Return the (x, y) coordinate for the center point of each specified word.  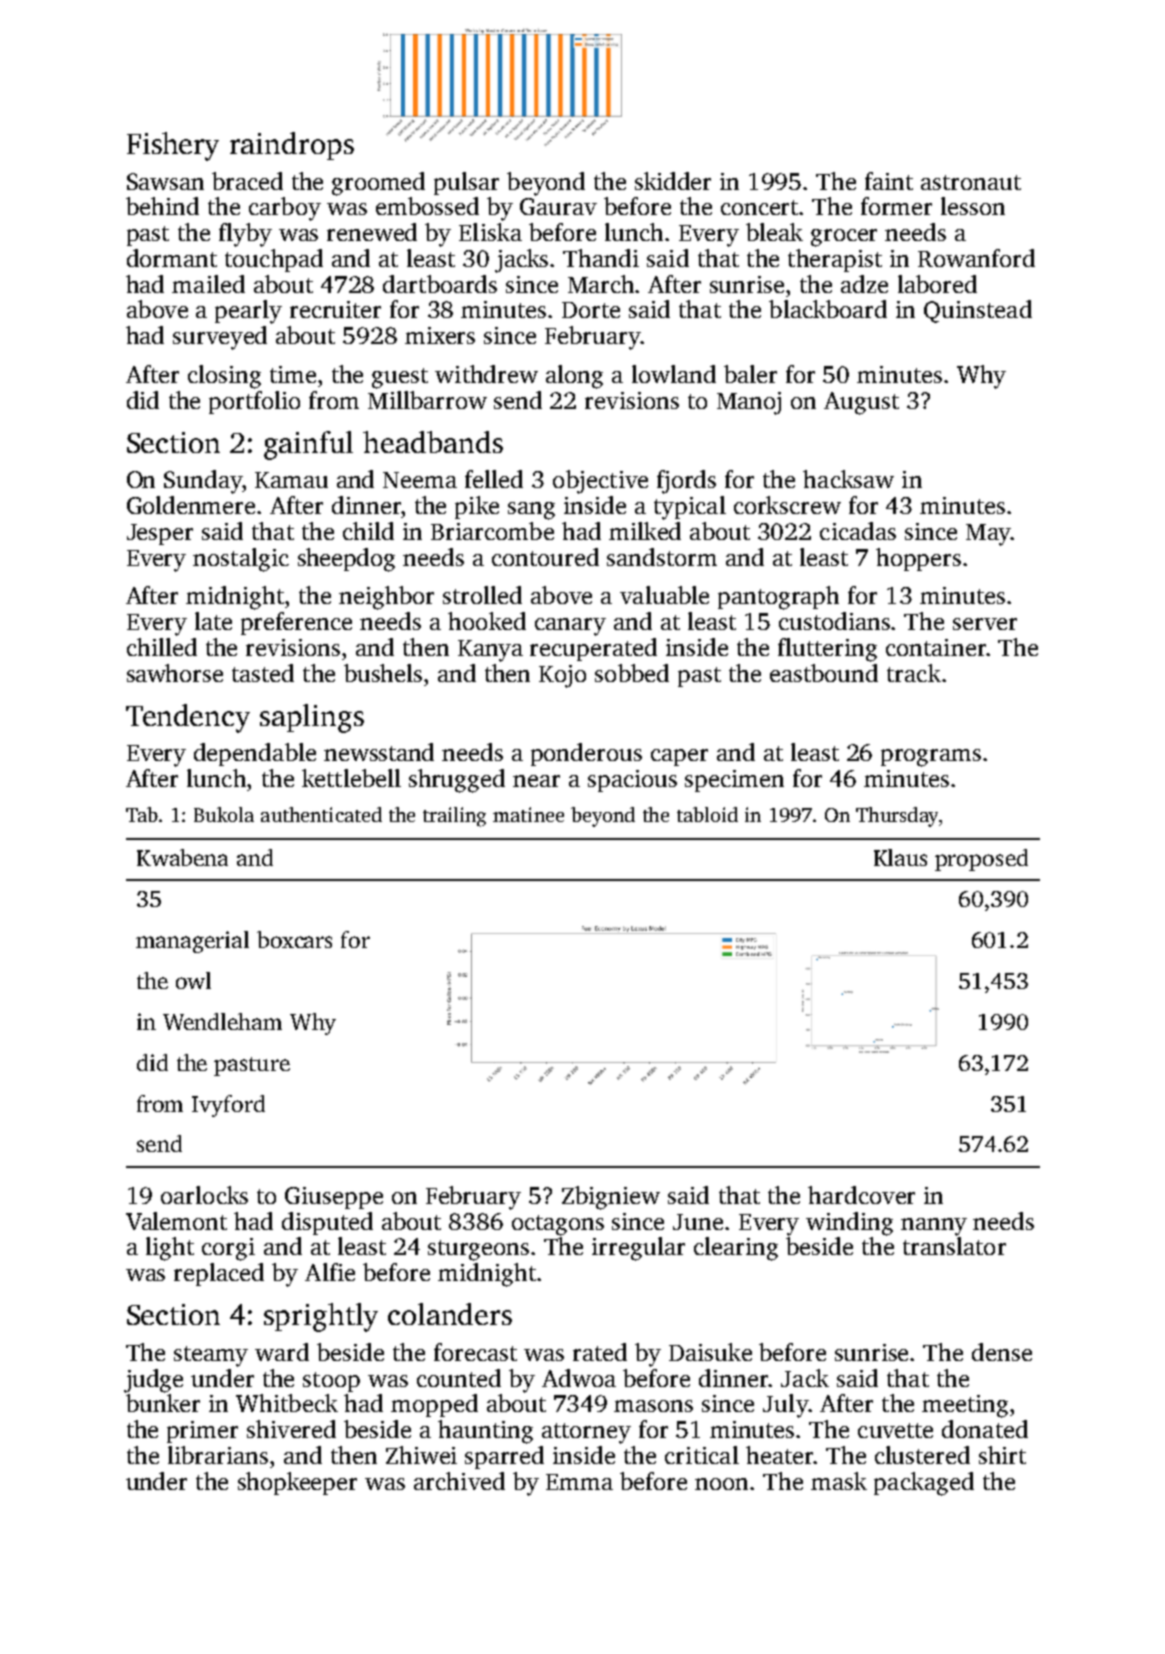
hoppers (918, 559)
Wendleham (222, 1021)
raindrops (292, 146)
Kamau (291, 480)
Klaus (900, 857)
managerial (192, 942)
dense (1002, 1352)
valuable (664, 595)
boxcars (294, 939)
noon (721, 1484)
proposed (981, 860)
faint (889, 181)
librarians (218, 1455)
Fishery (173, 146)
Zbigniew (611, 1198)
